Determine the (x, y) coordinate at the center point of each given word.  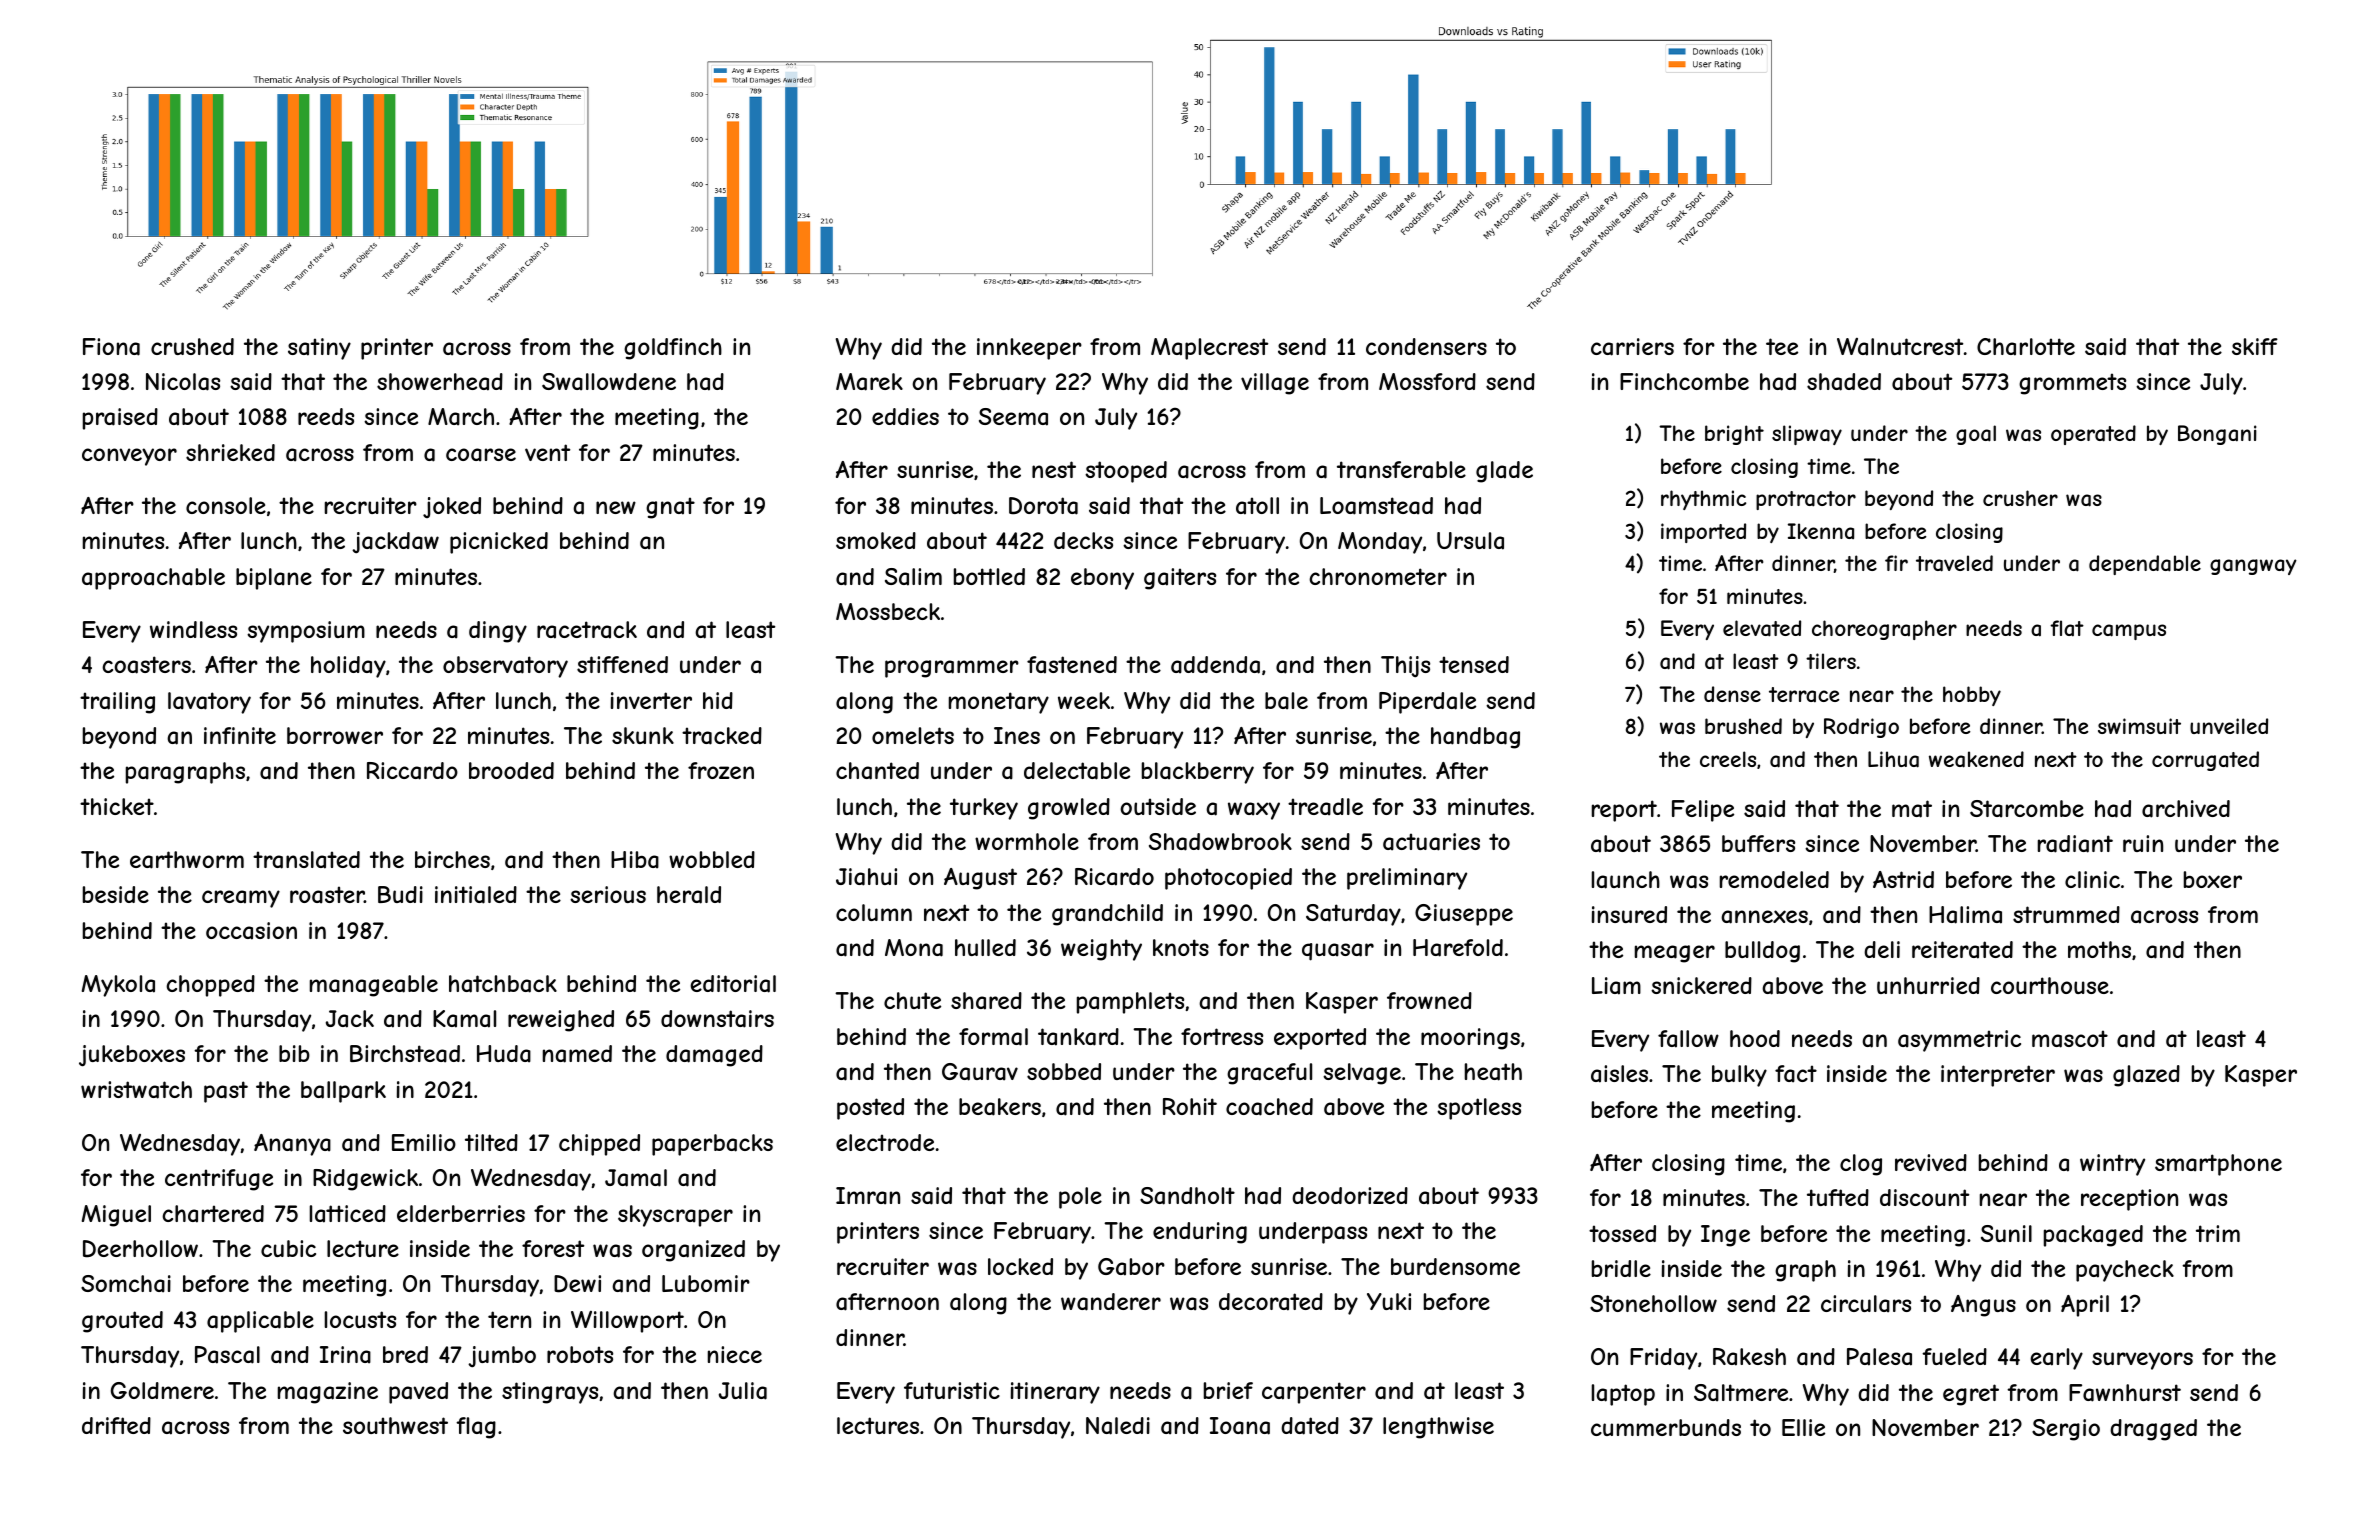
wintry (2112, 1165)
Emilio (424, 1142)
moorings (1470, 1039)
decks (1083, 540)
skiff (2255, 346)
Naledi (1118, 1426)
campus (2129, 632)
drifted (116, 1425)
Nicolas (183, 382)
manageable (374, 986)
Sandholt (1187, 1196)
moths (2099, 949)
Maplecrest (1209, 349)
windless (193, 629)
